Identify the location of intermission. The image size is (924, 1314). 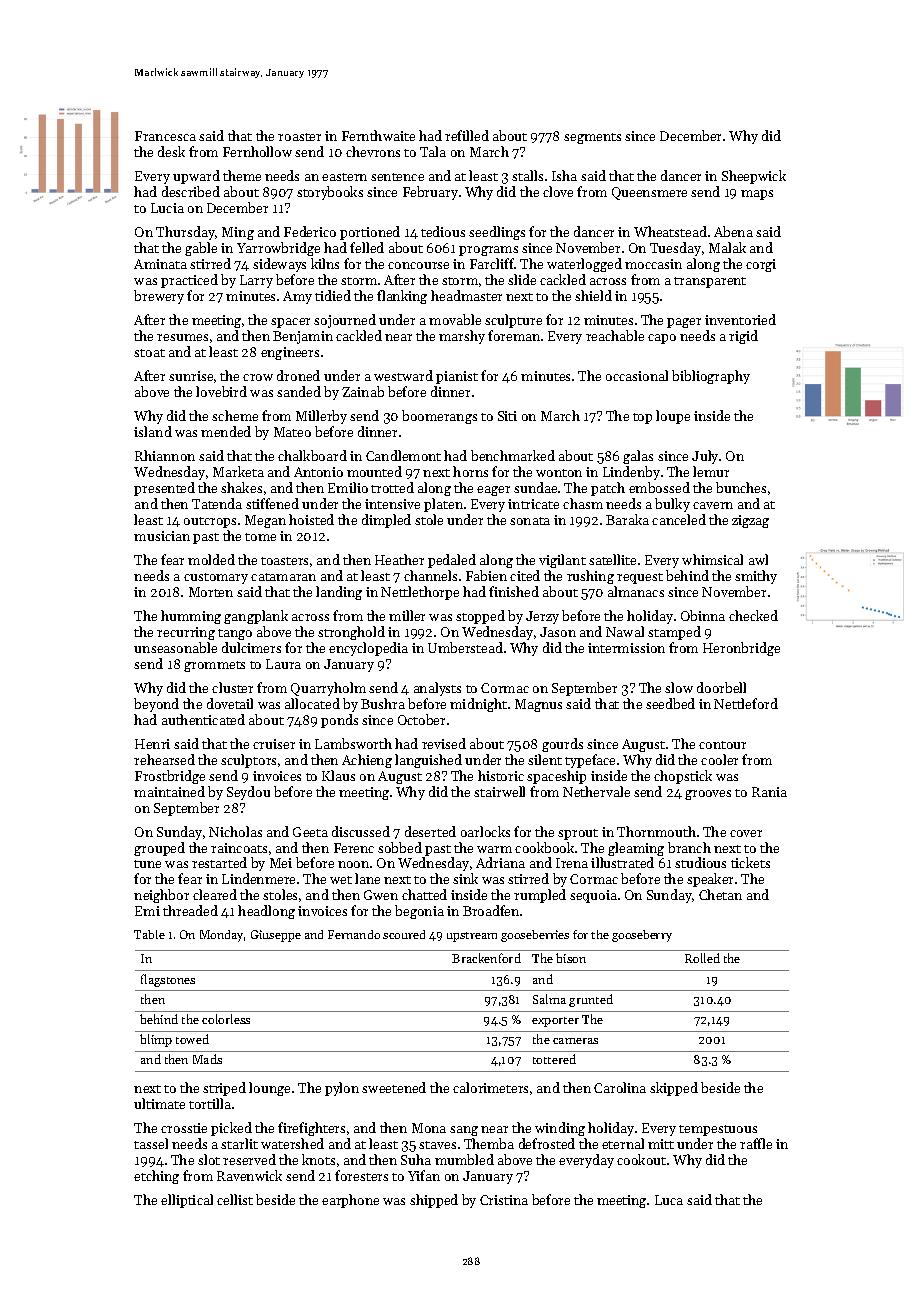
(626, 648).
